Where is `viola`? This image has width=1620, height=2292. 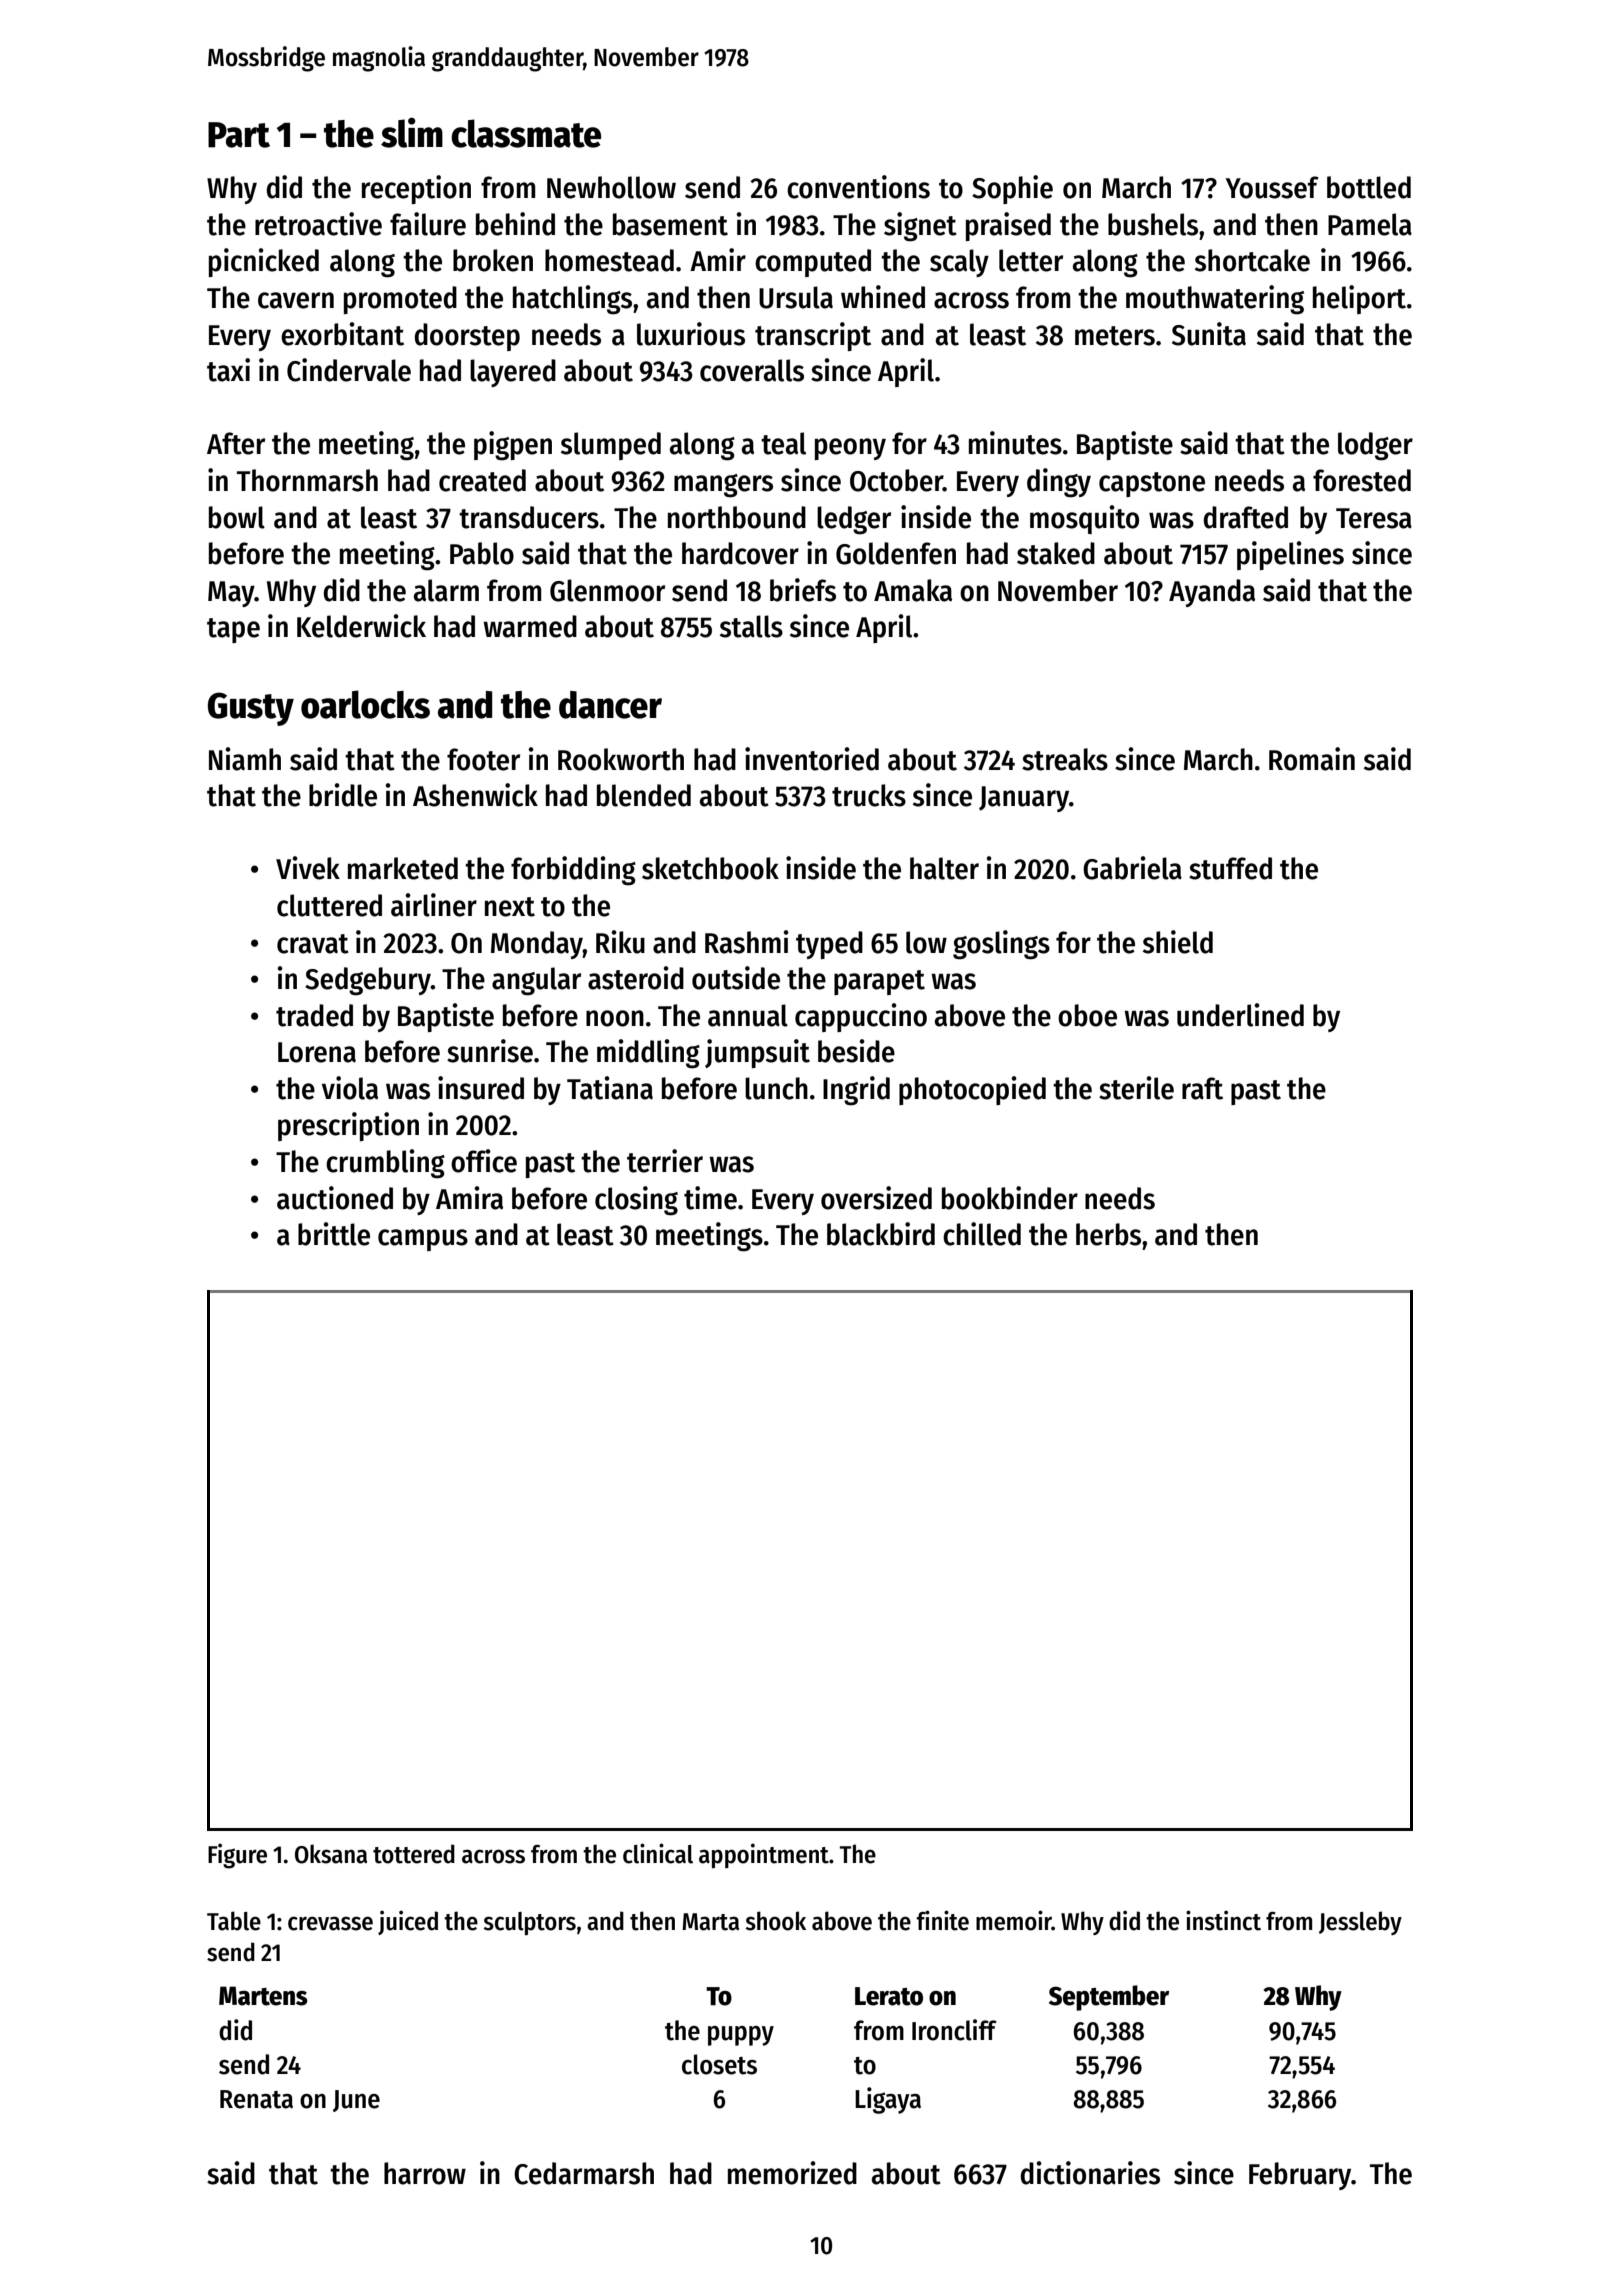
viola is located at coordinates (350, 1088).
